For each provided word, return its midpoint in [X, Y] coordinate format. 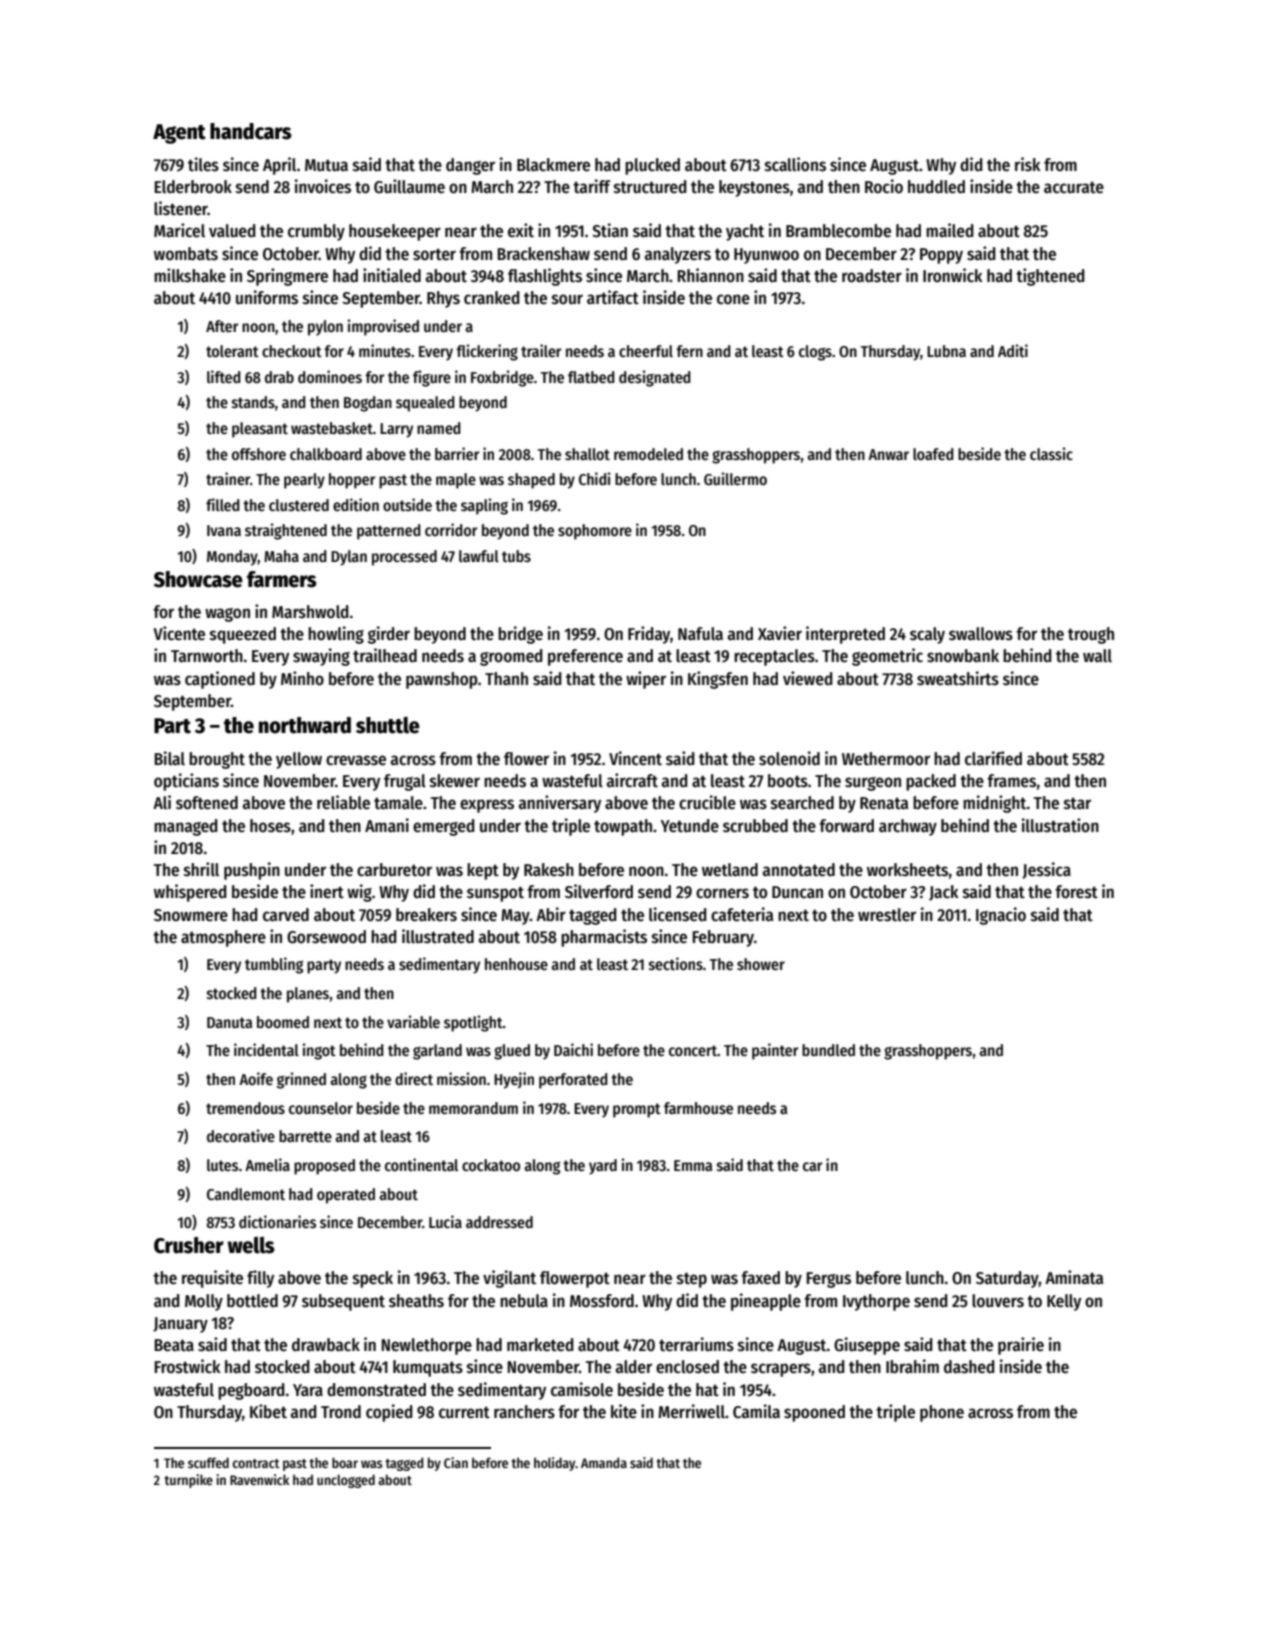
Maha [281, 556]
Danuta [229, 1022]
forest [1076, 892]
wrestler [887, 915]
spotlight [473, 1023]
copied [389, 1413]
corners [722, 893]
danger [470, 166]
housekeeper [395, 232]
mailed [950, 230]
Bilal [170, 758]
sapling [484, 506]
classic [1051, 454]
